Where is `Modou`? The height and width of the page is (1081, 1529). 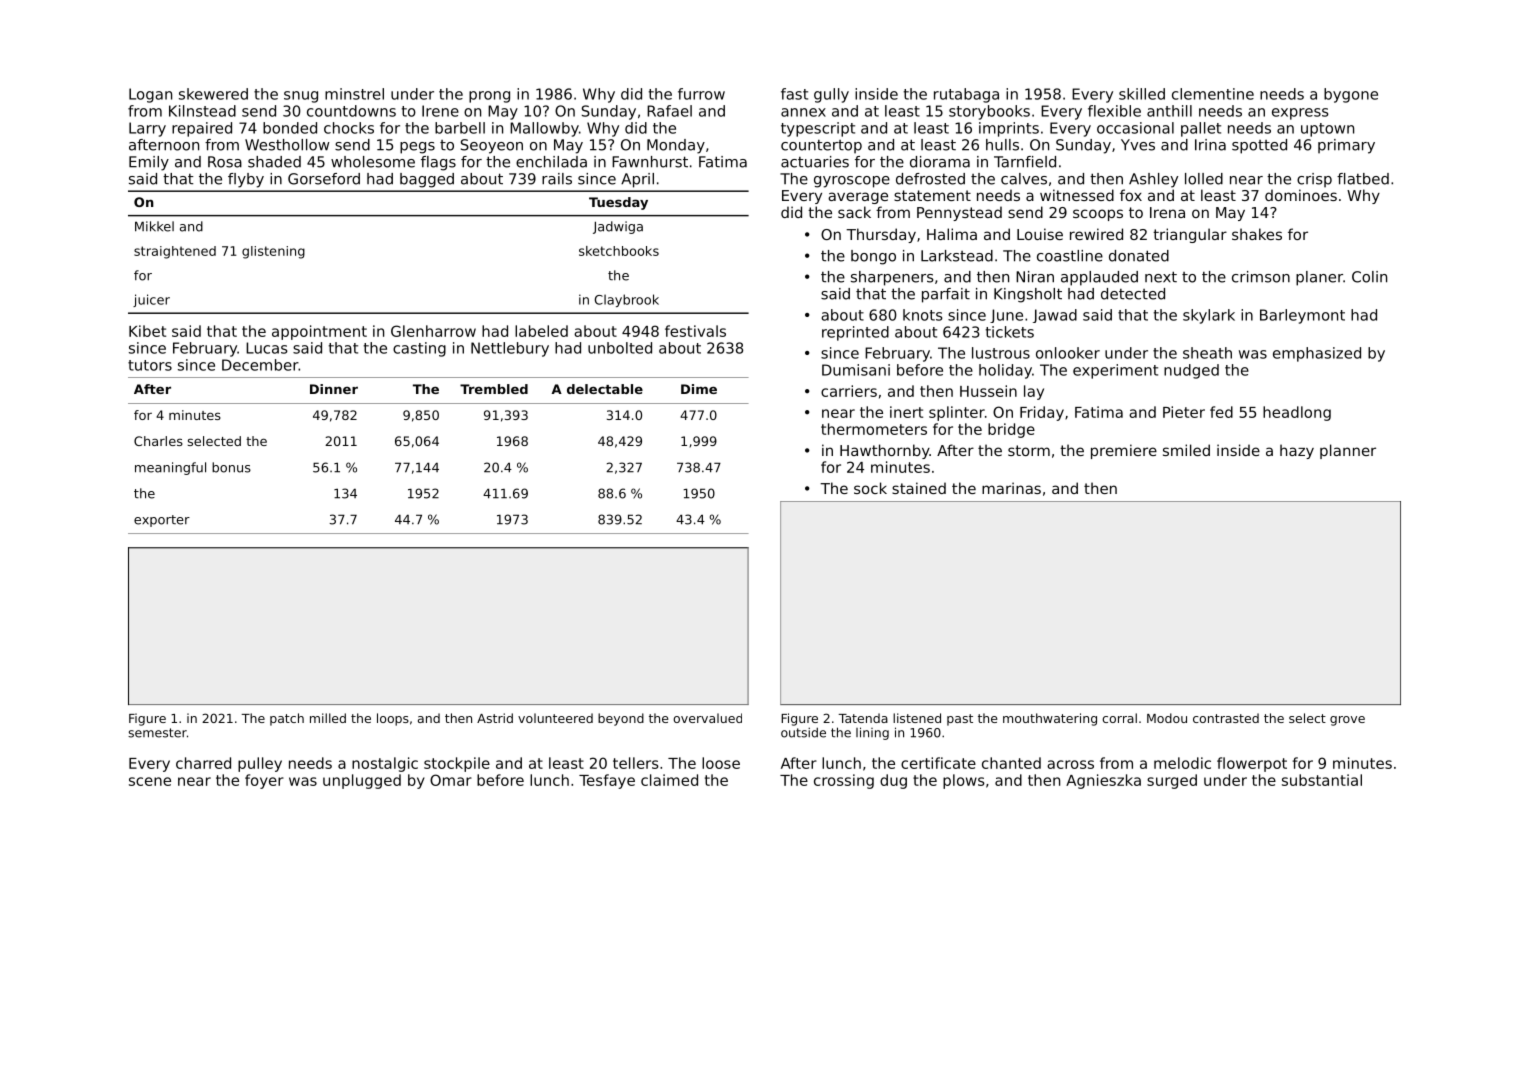 Modou is located at coordinates (1167, 718).
